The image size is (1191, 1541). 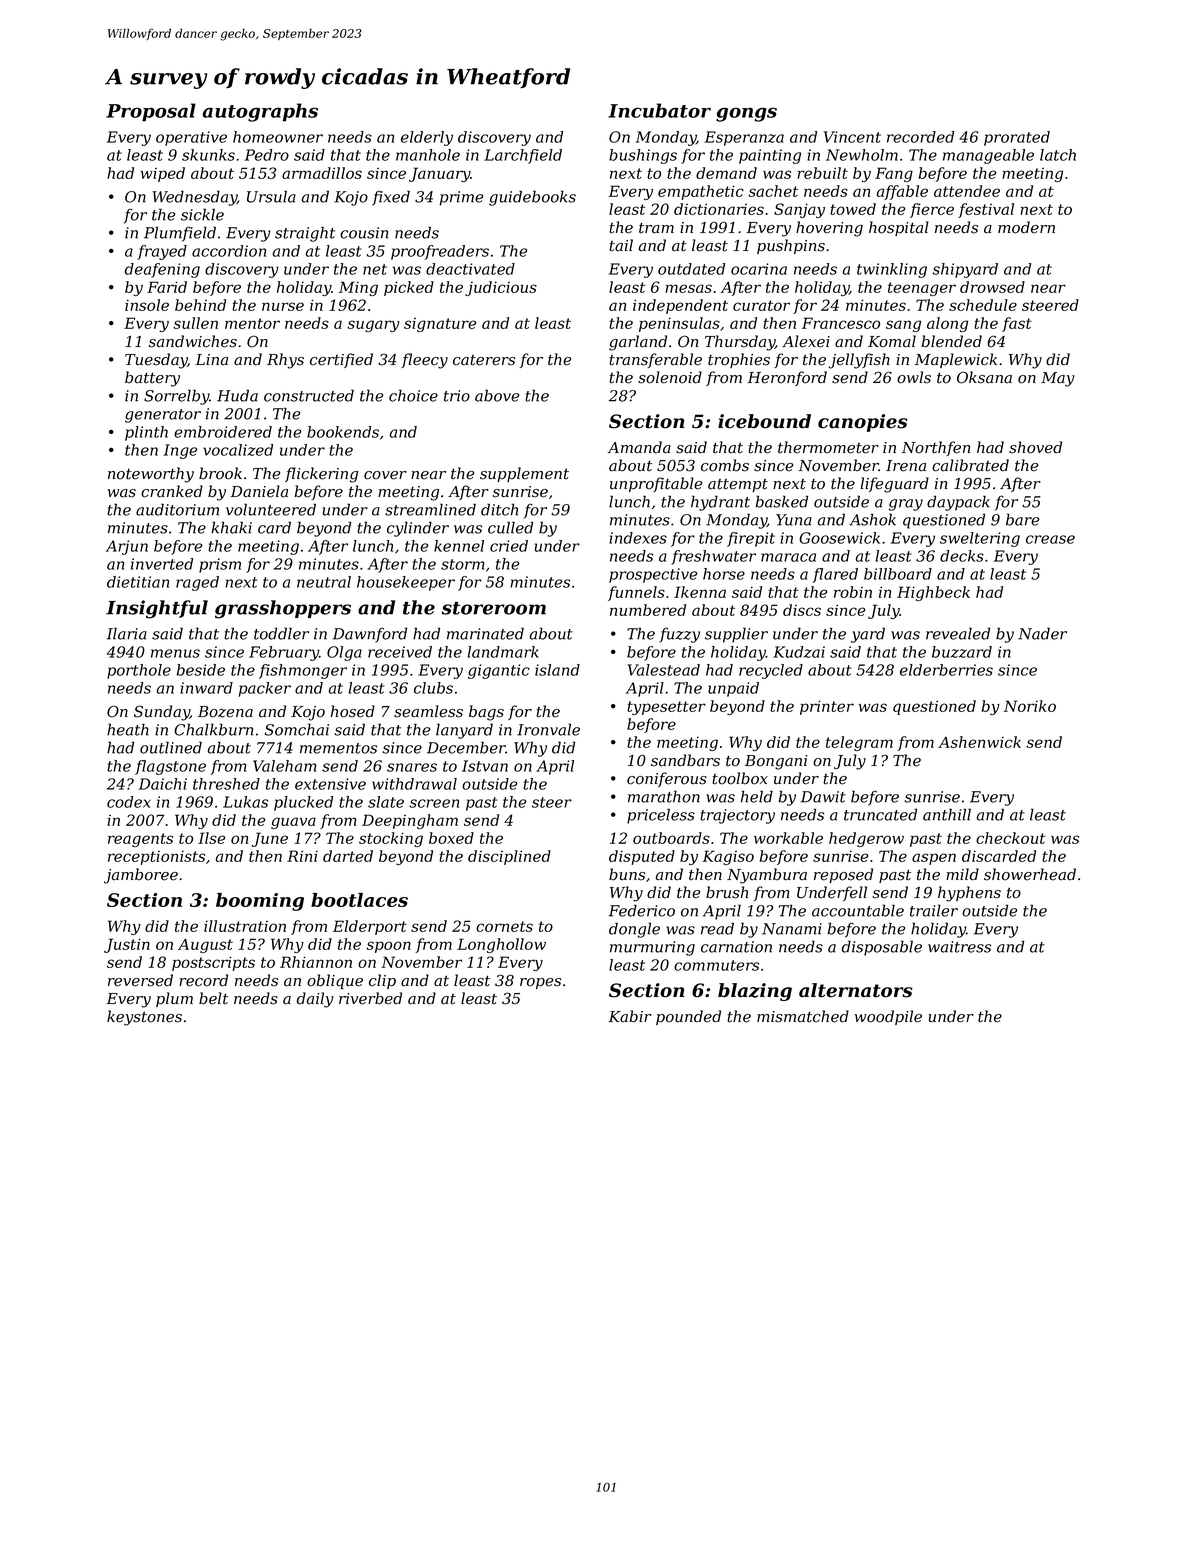 What do you see at coordinates (144, 1018) in the screenshot?
I see `keystones` at bounding box center [144, 1018].
